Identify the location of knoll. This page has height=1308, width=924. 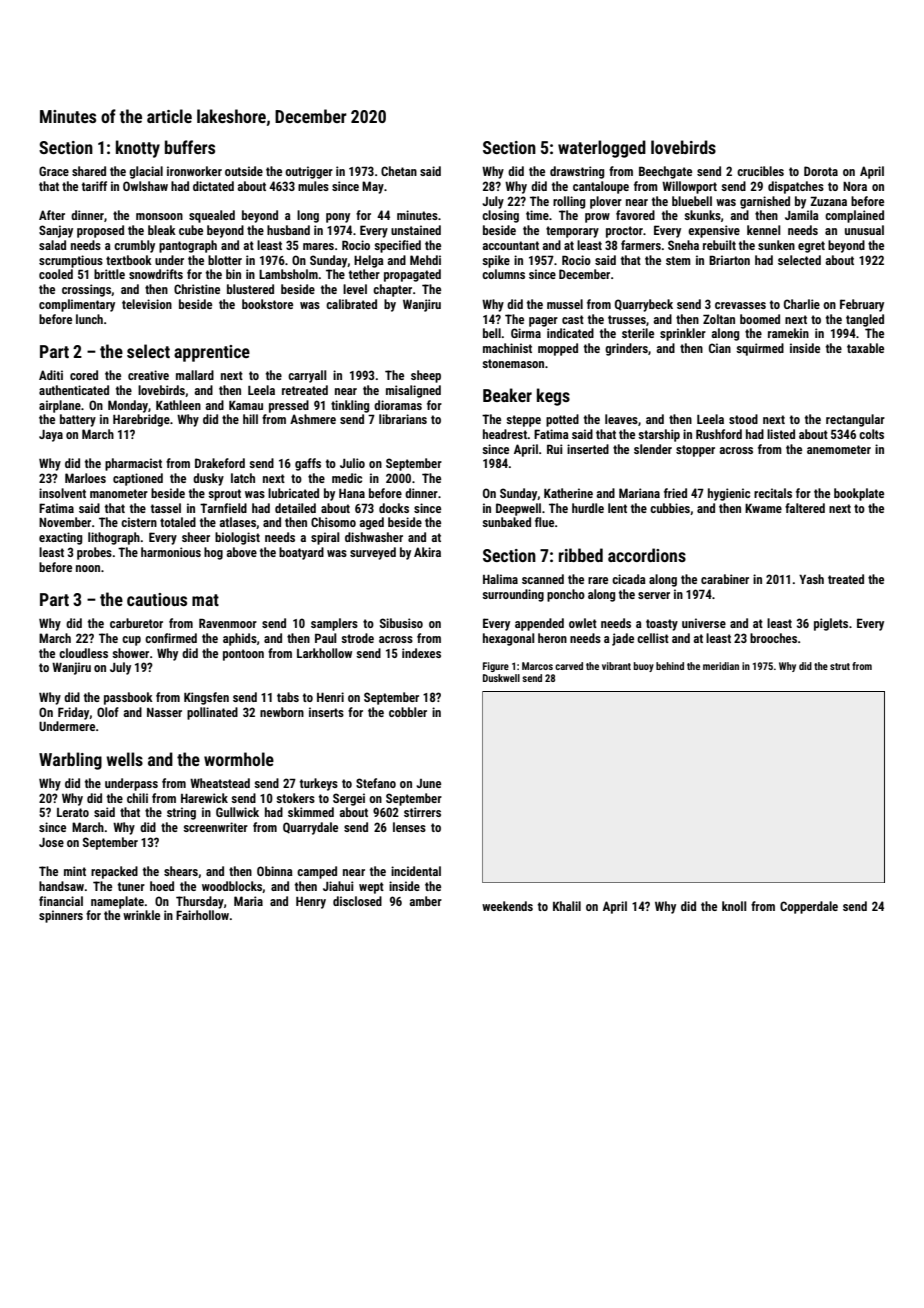
(734, 906).
